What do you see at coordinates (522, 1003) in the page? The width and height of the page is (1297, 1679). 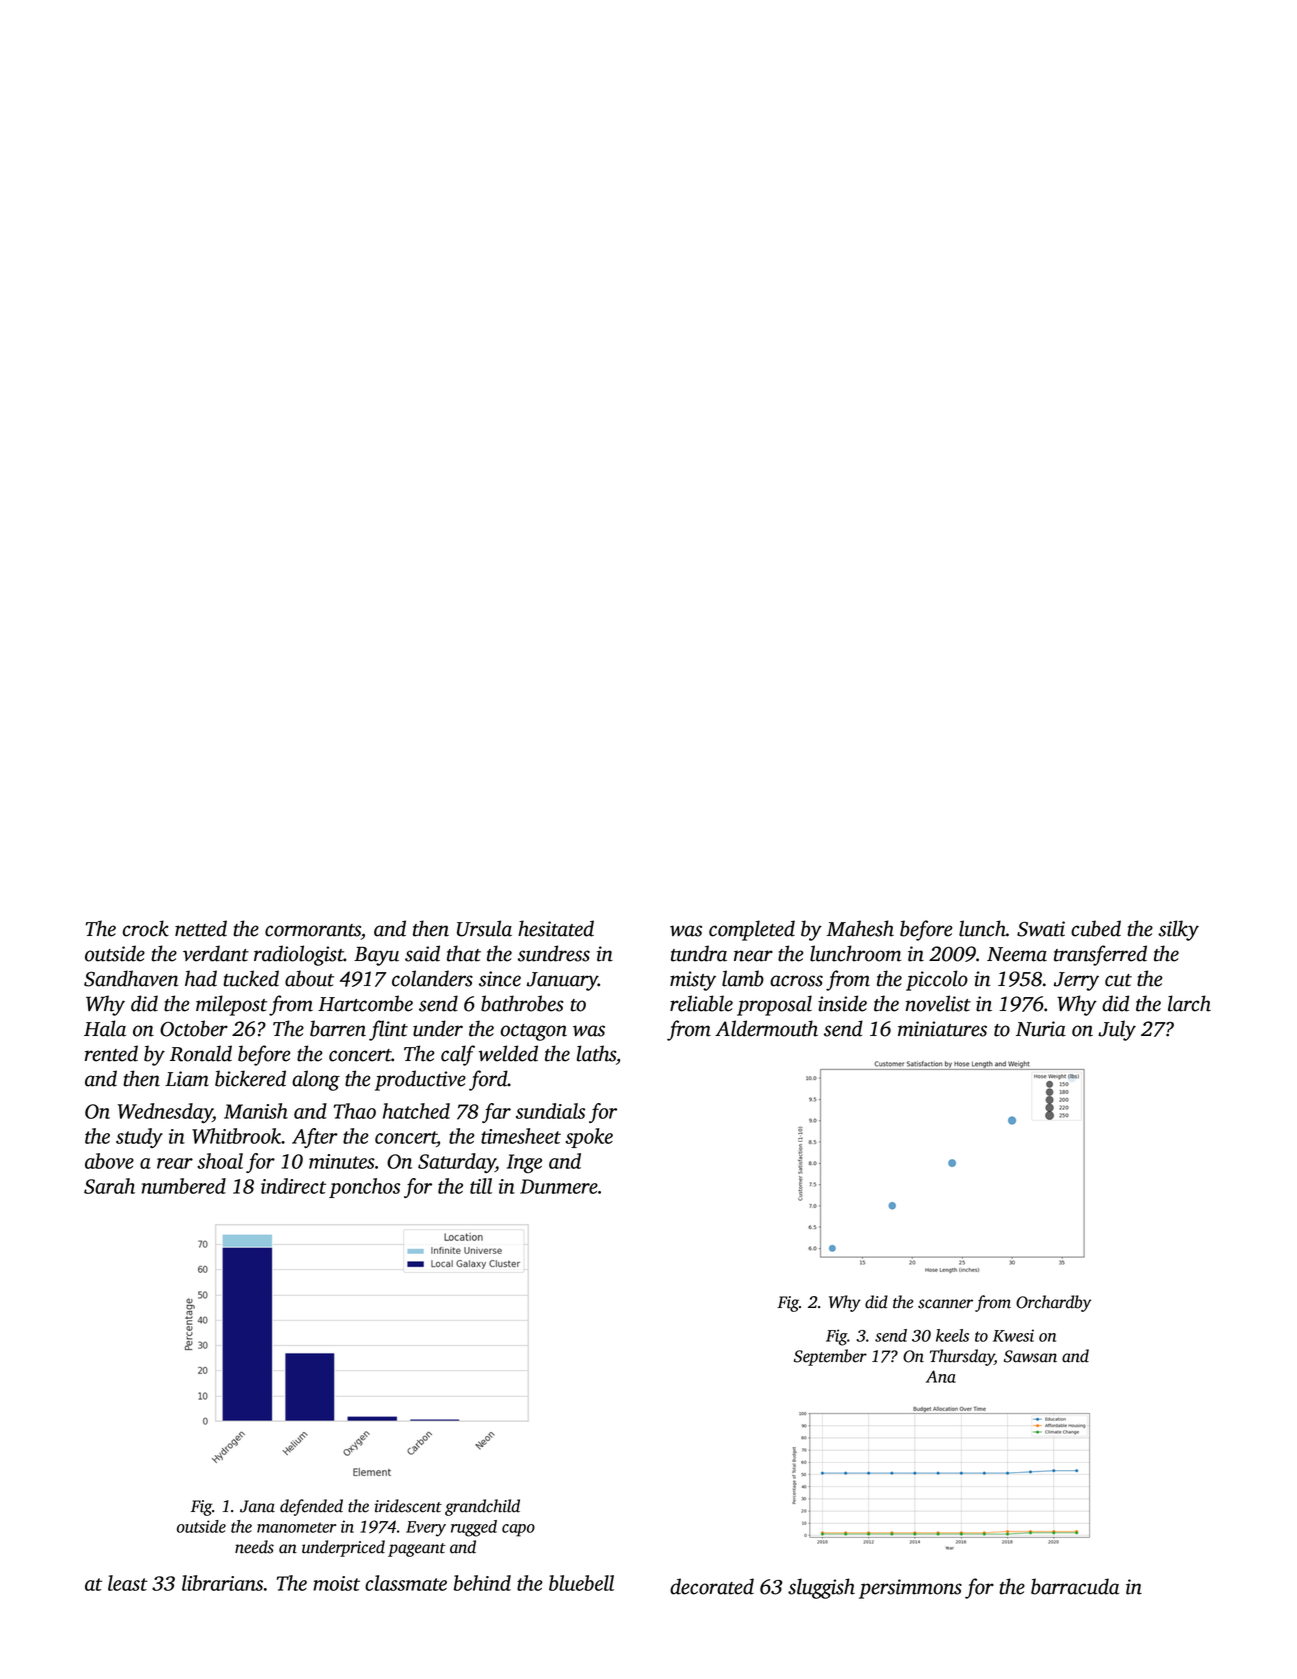 I see `bathrobes` at bounding box center [522, 1003].
